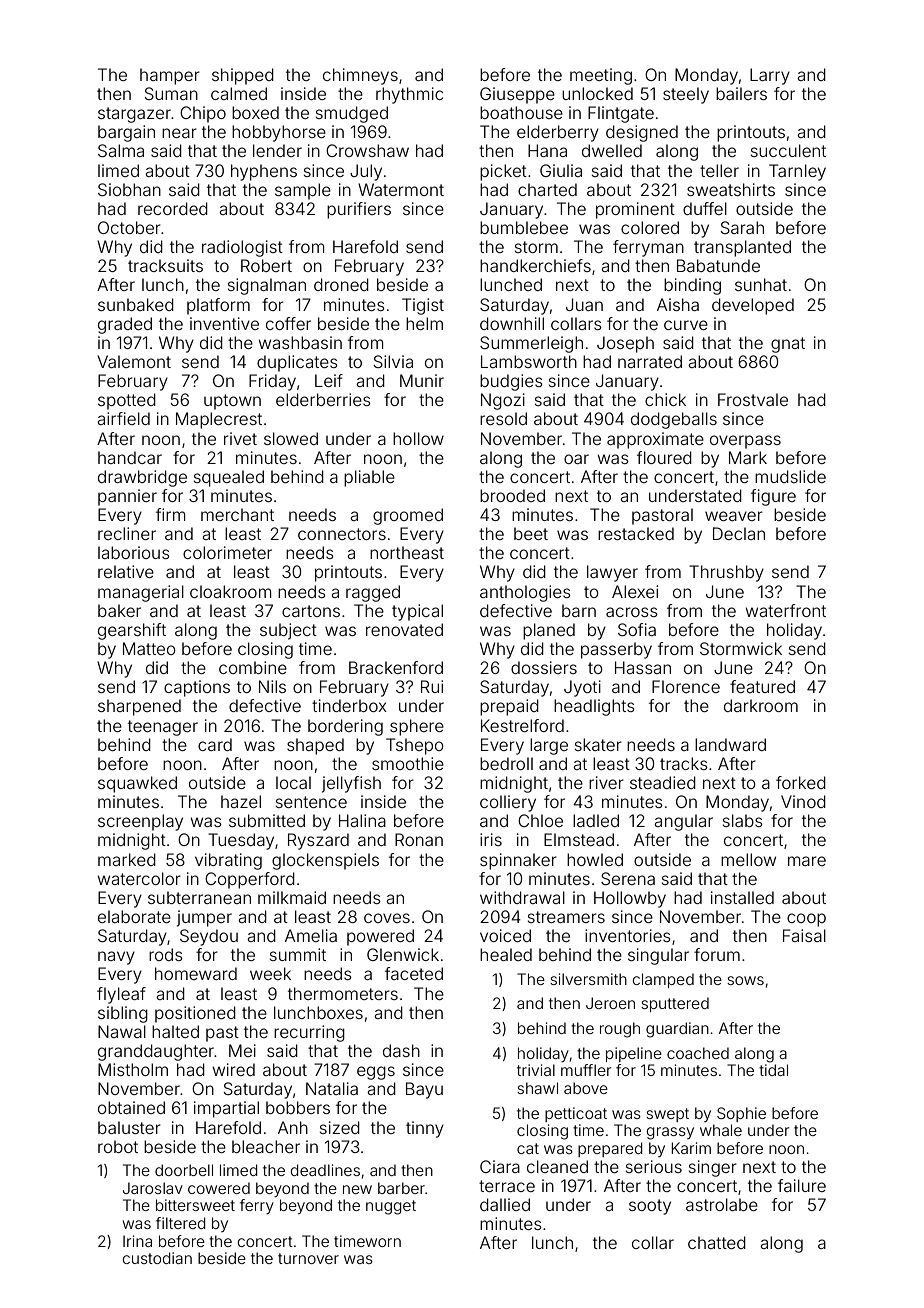 Image resolution: width=924 pixels, height=1308 pixels. What do you see at coordinates (253, 667) in the document?
I see `combine` at bounding box center [253, 667].
